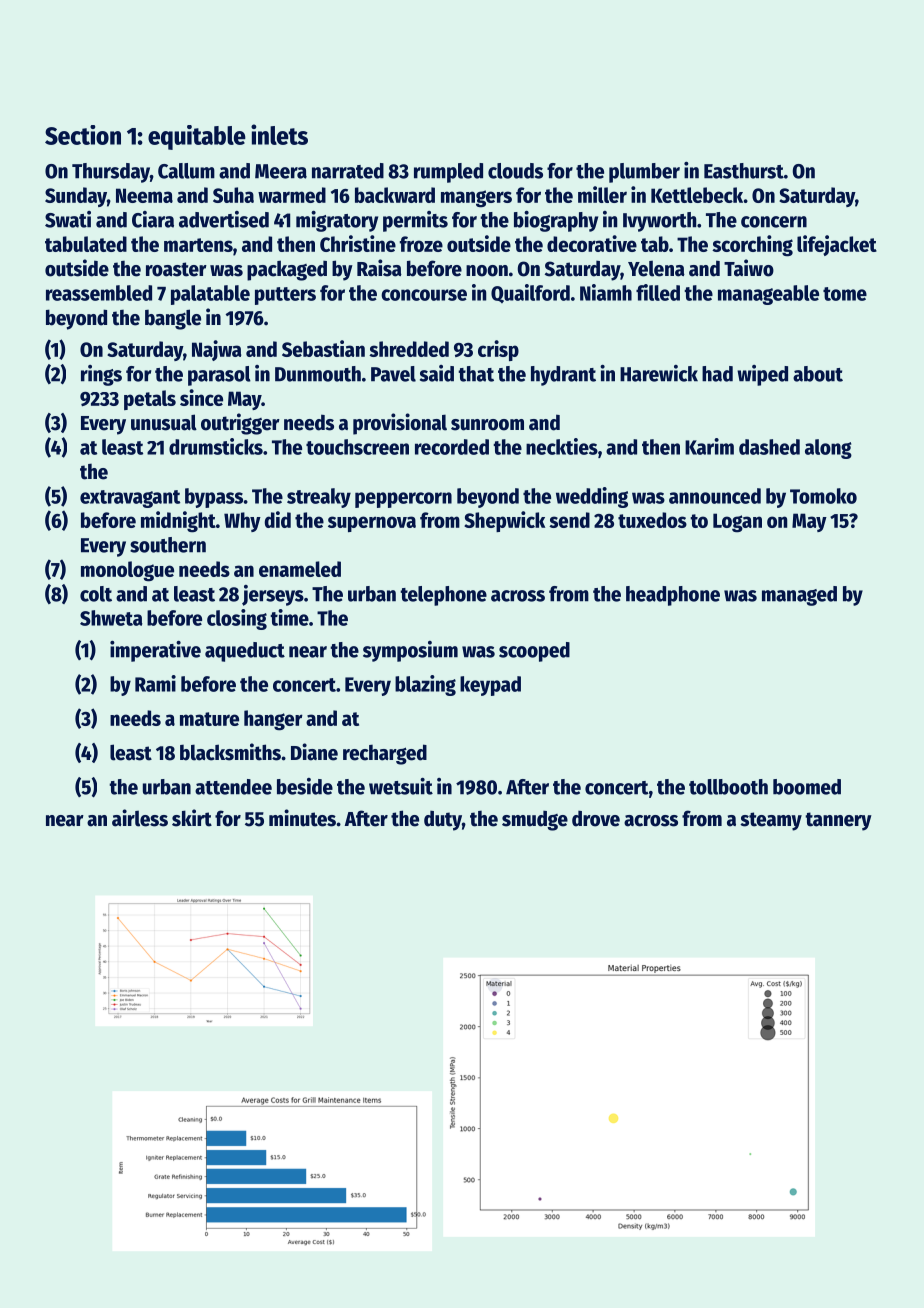  I want to click on about, so click(818, 374).
